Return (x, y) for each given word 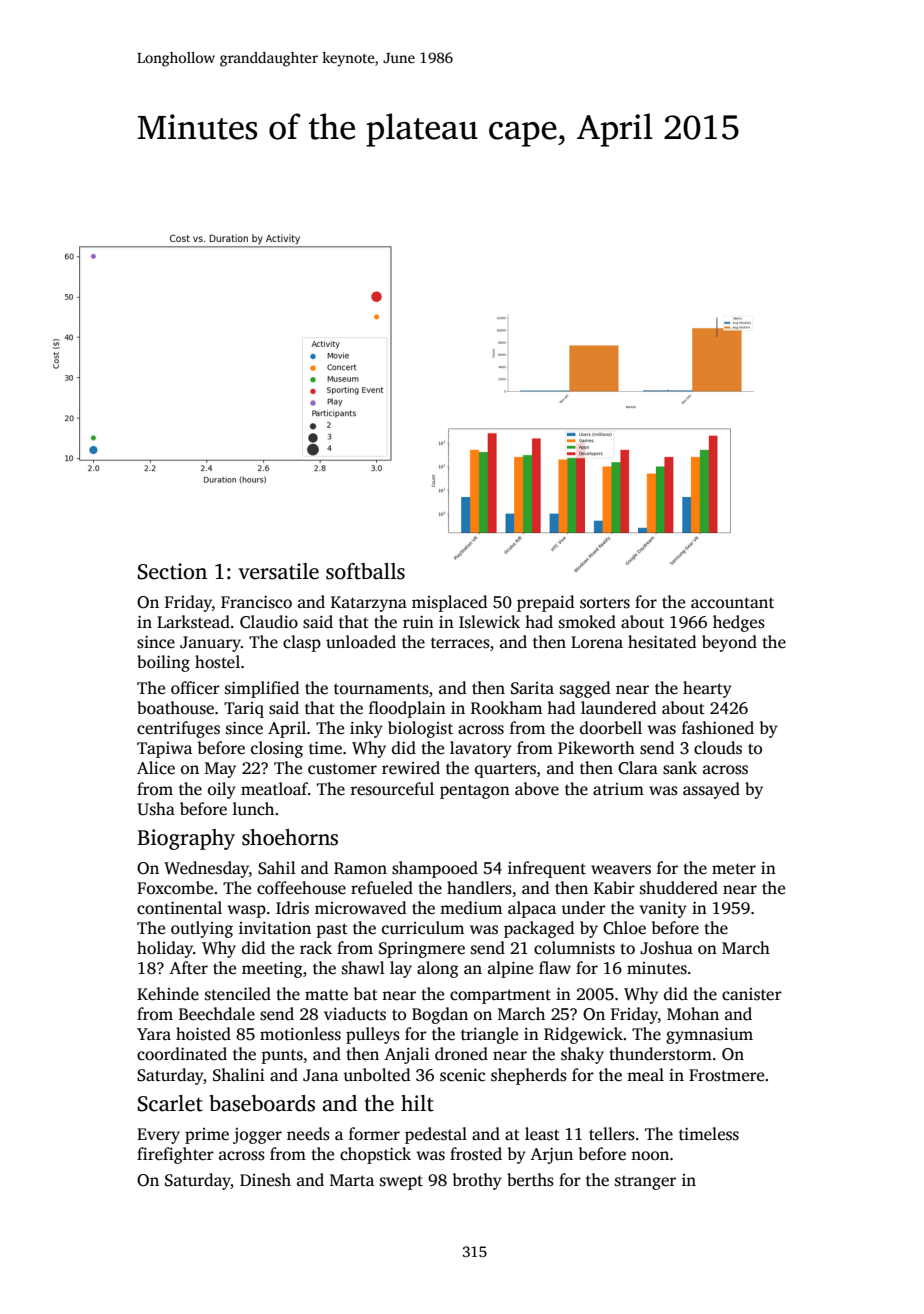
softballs (365, 571)
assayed (711, 790)
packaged (539, 929)
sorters (605, 603)
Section (172, 571)
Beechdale (217, 1014)
